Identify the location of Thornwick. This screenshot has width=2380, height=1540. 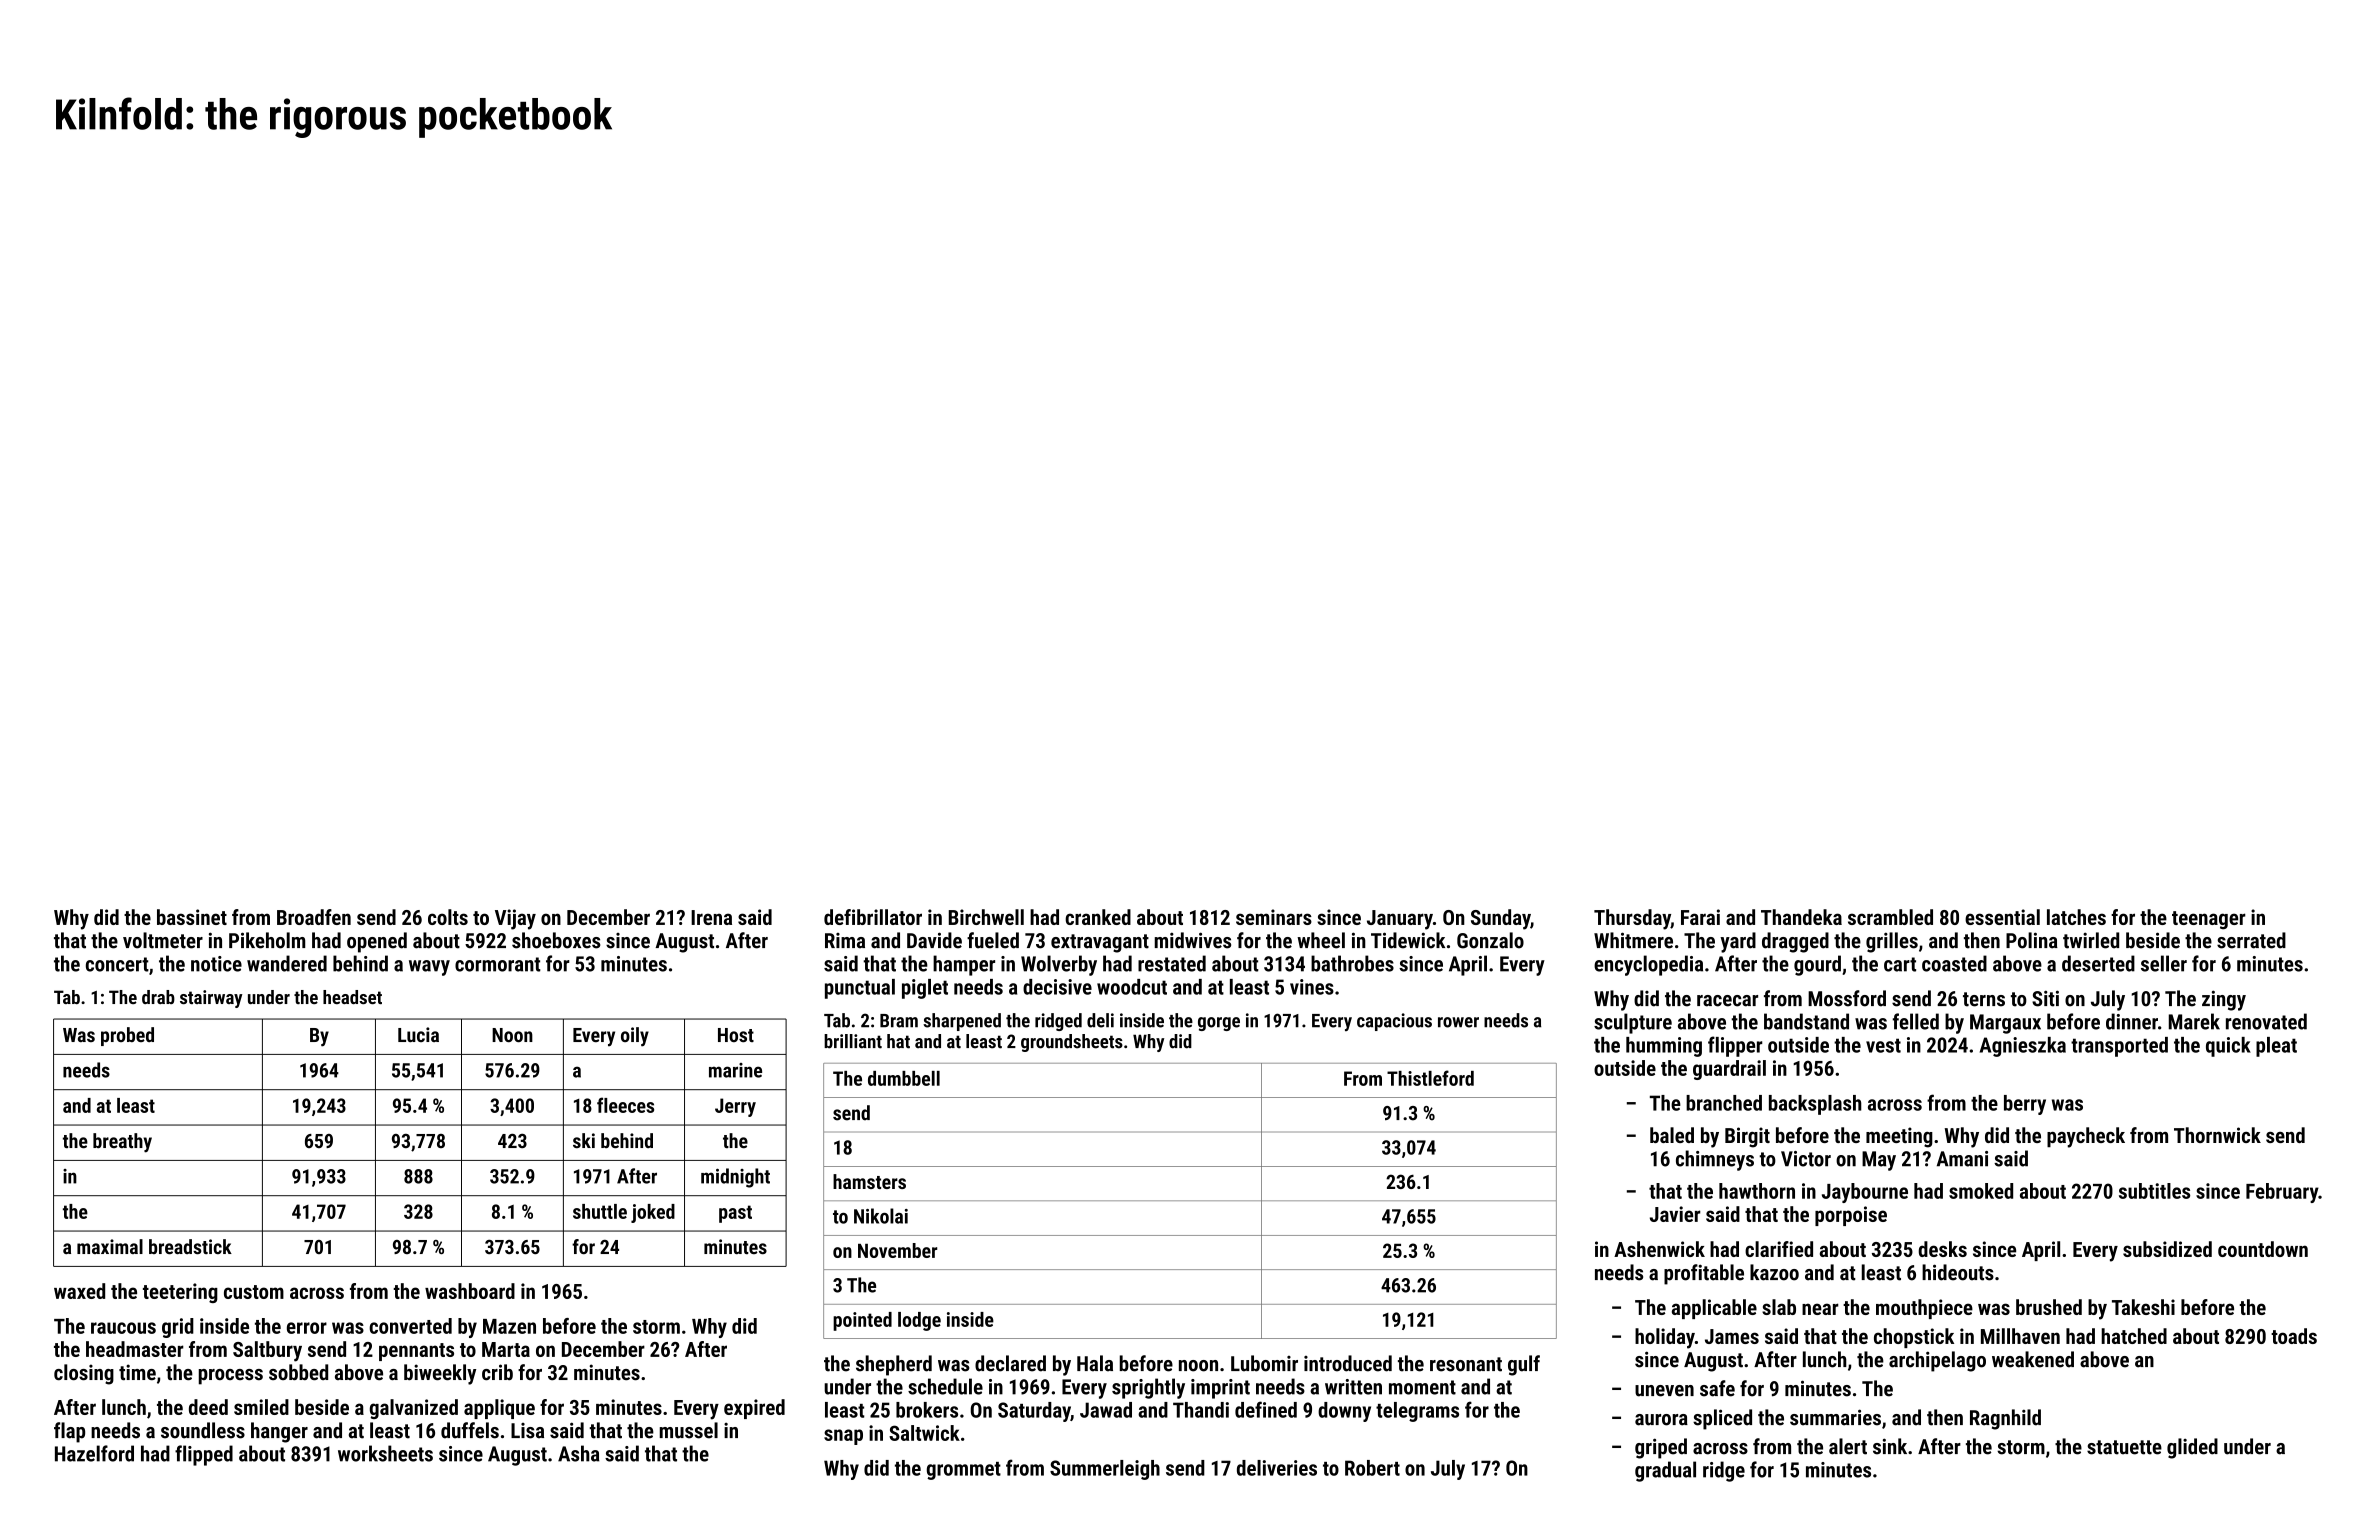
(2217, 1135).
